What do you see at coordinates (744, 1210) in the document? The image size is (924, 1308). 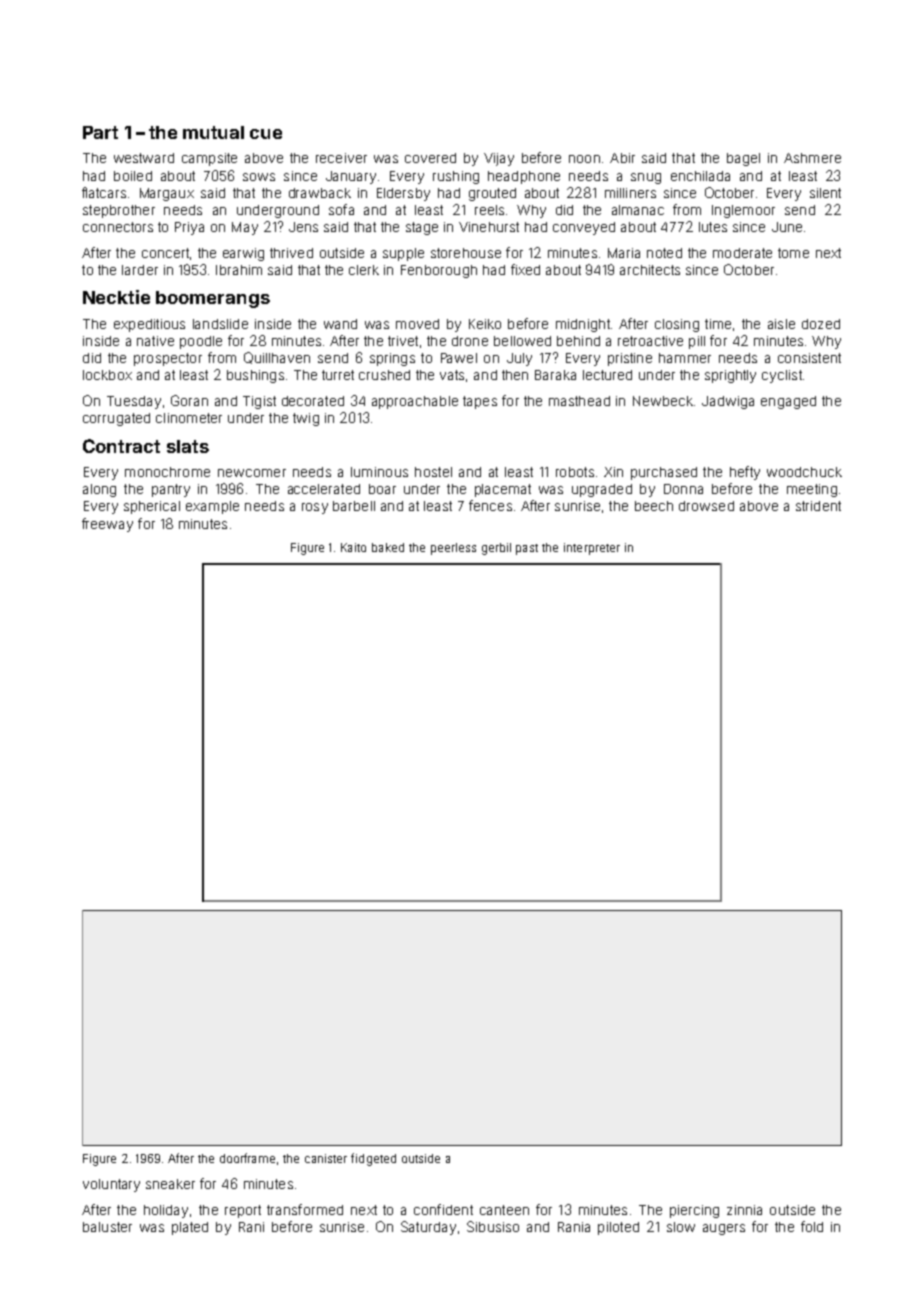 I see `zinnia` at bounding box center [744, 1210].
